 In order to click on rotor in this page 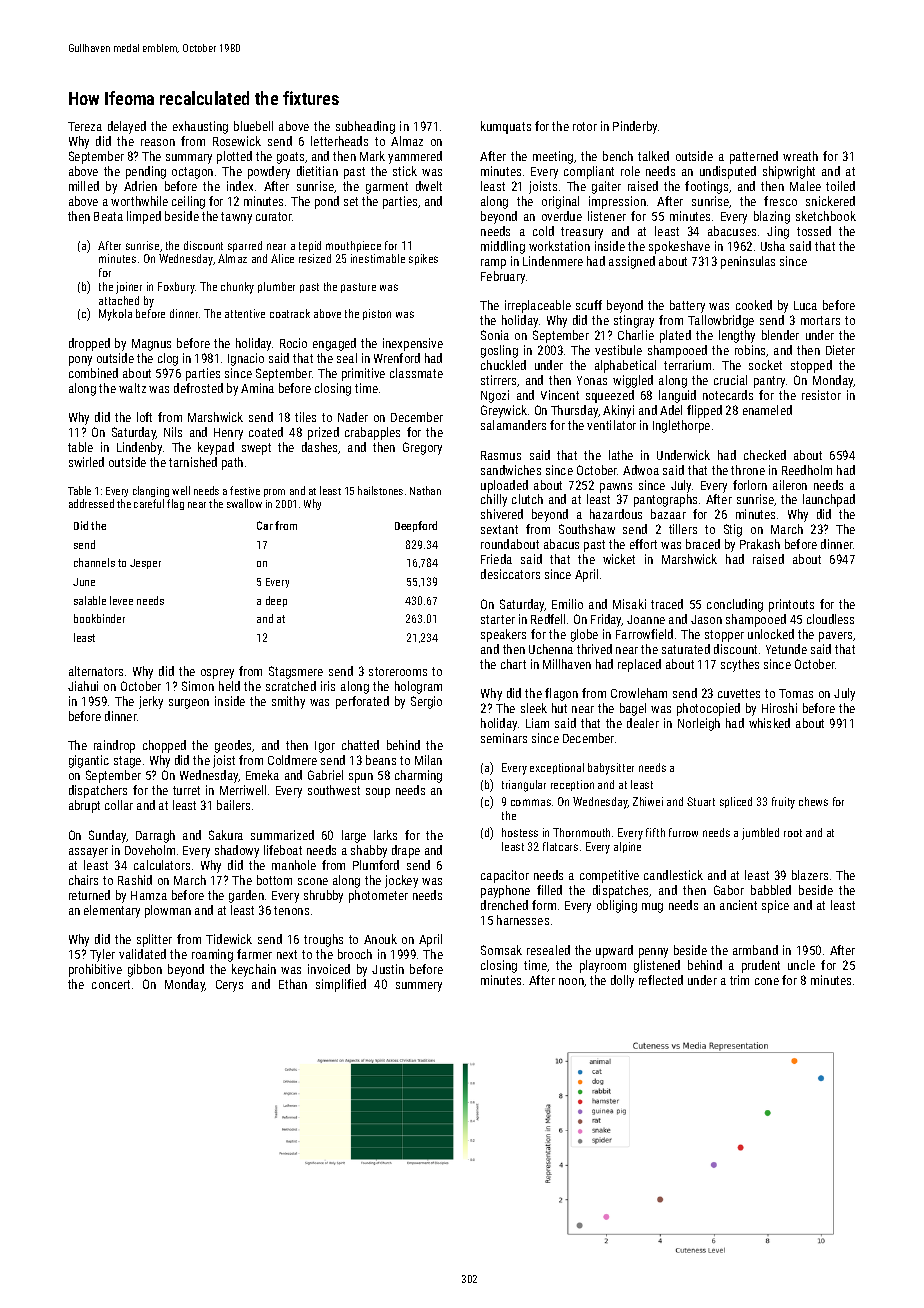, I will do `click(585, 126)`.
